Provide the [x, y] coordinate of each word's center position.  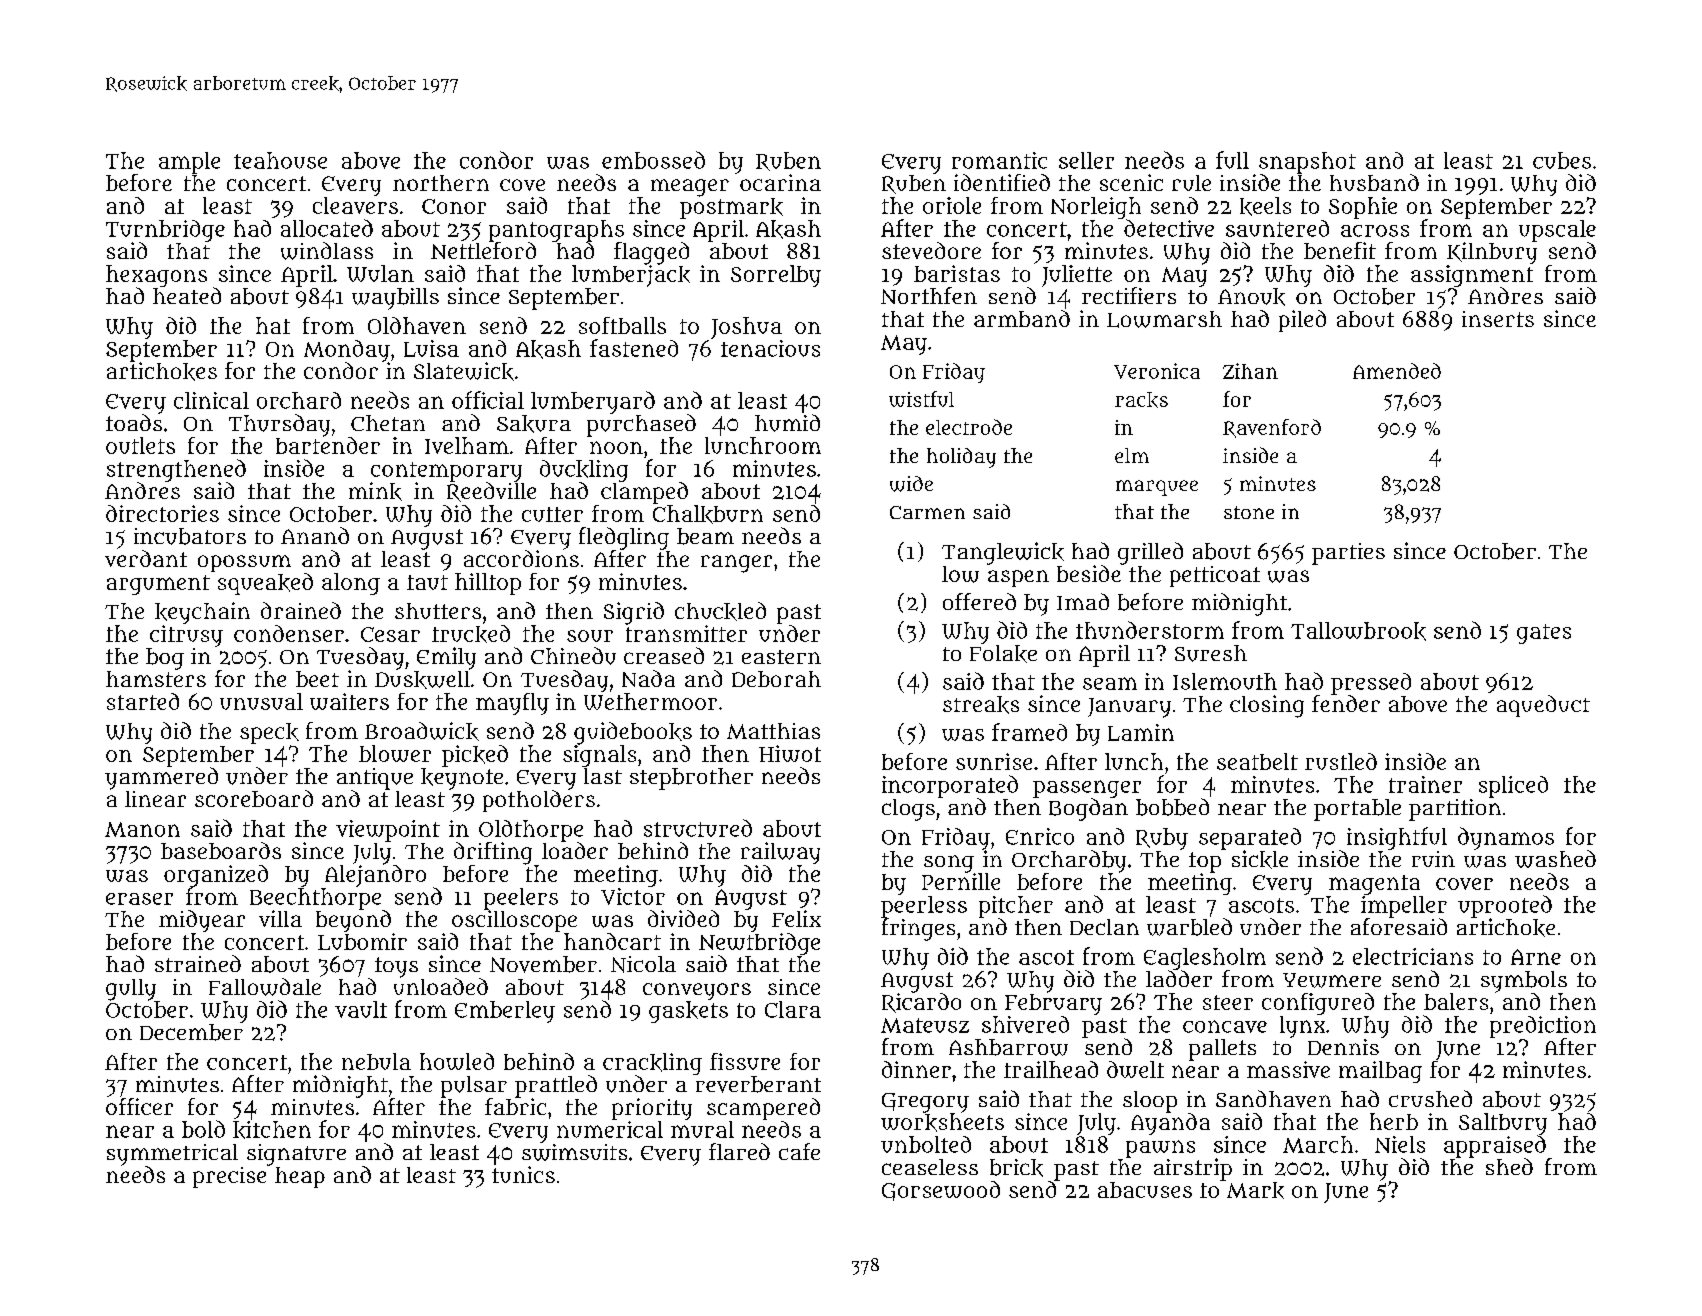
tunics [523, 1174]
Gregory [925, 1103]
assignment [1472, 276]
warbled [1189, 927]
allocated [327, 228]
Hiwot [790, 753]
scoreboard [254, 798]
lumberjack [631, 276]
